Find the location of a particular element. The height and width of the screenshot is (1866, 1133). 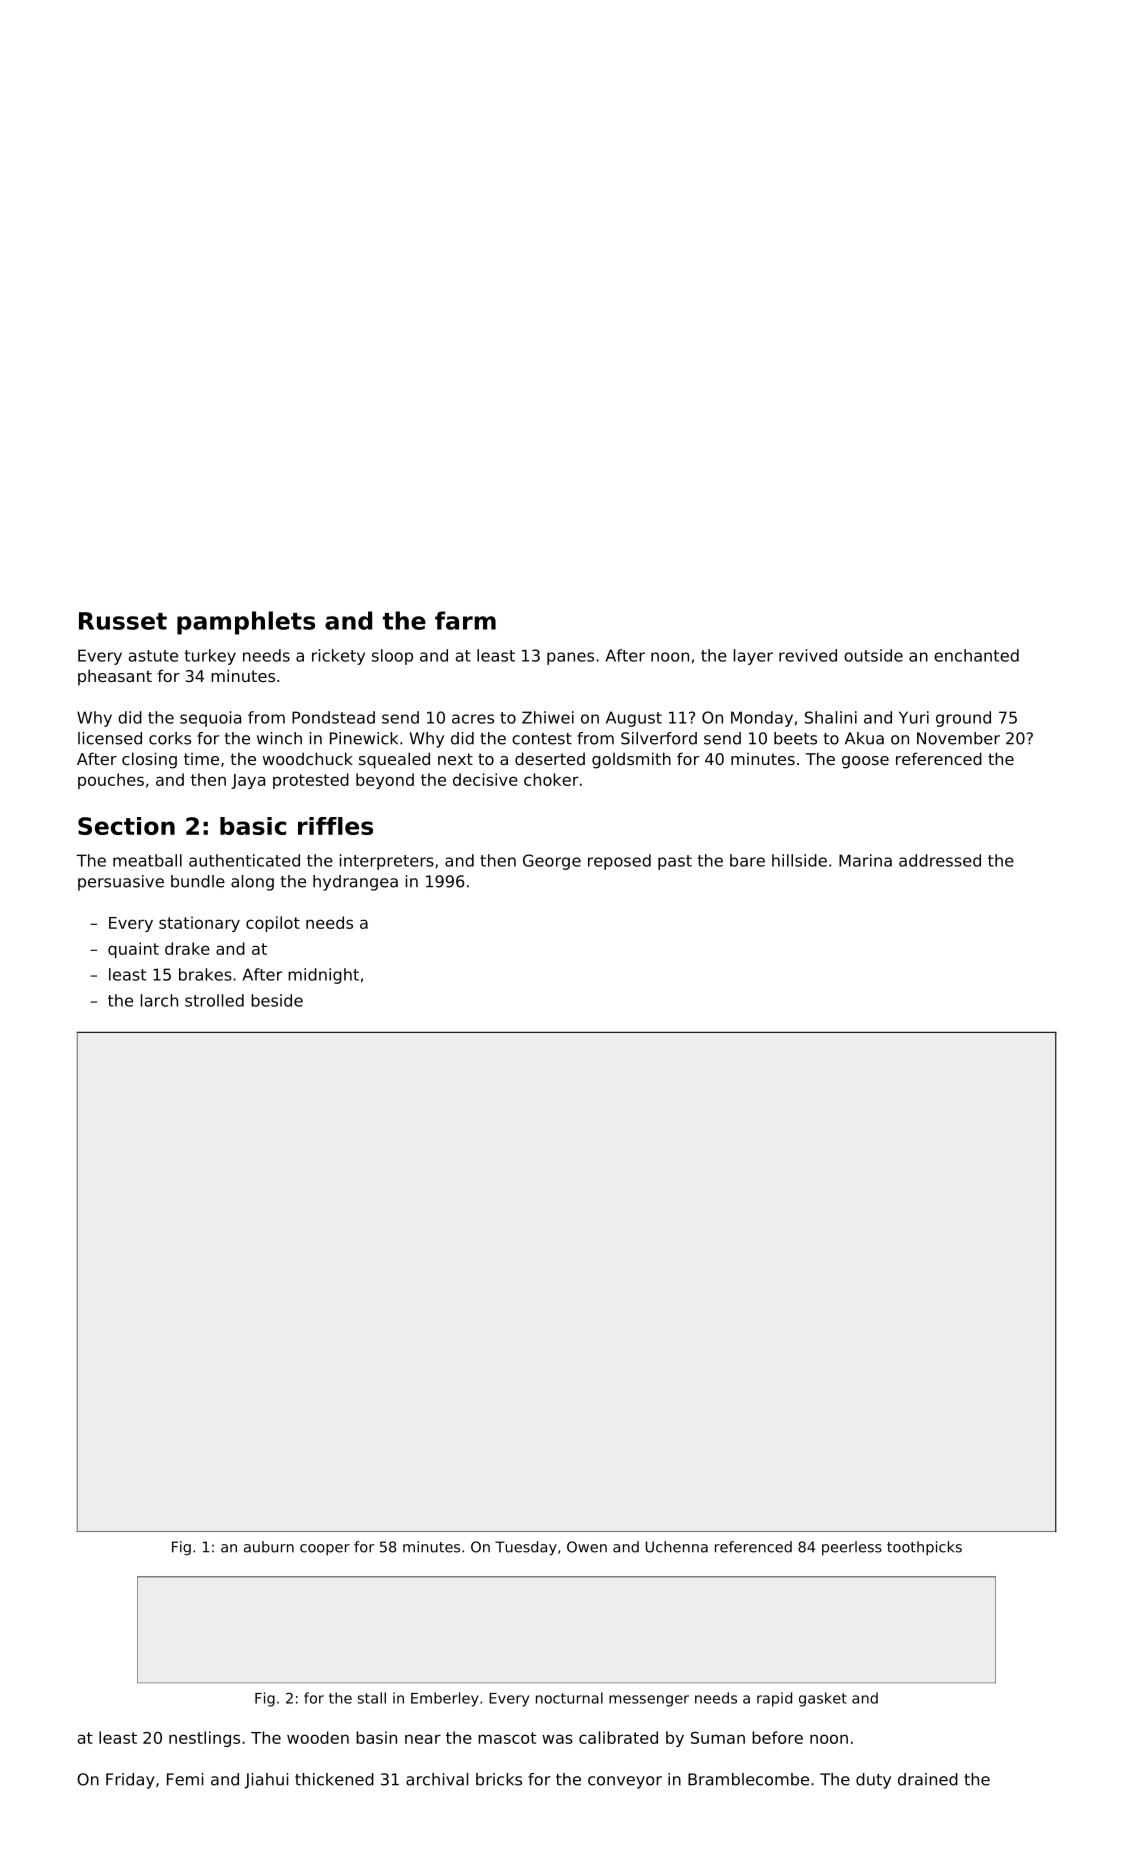

Russet is located at coordinates (123, 621).
